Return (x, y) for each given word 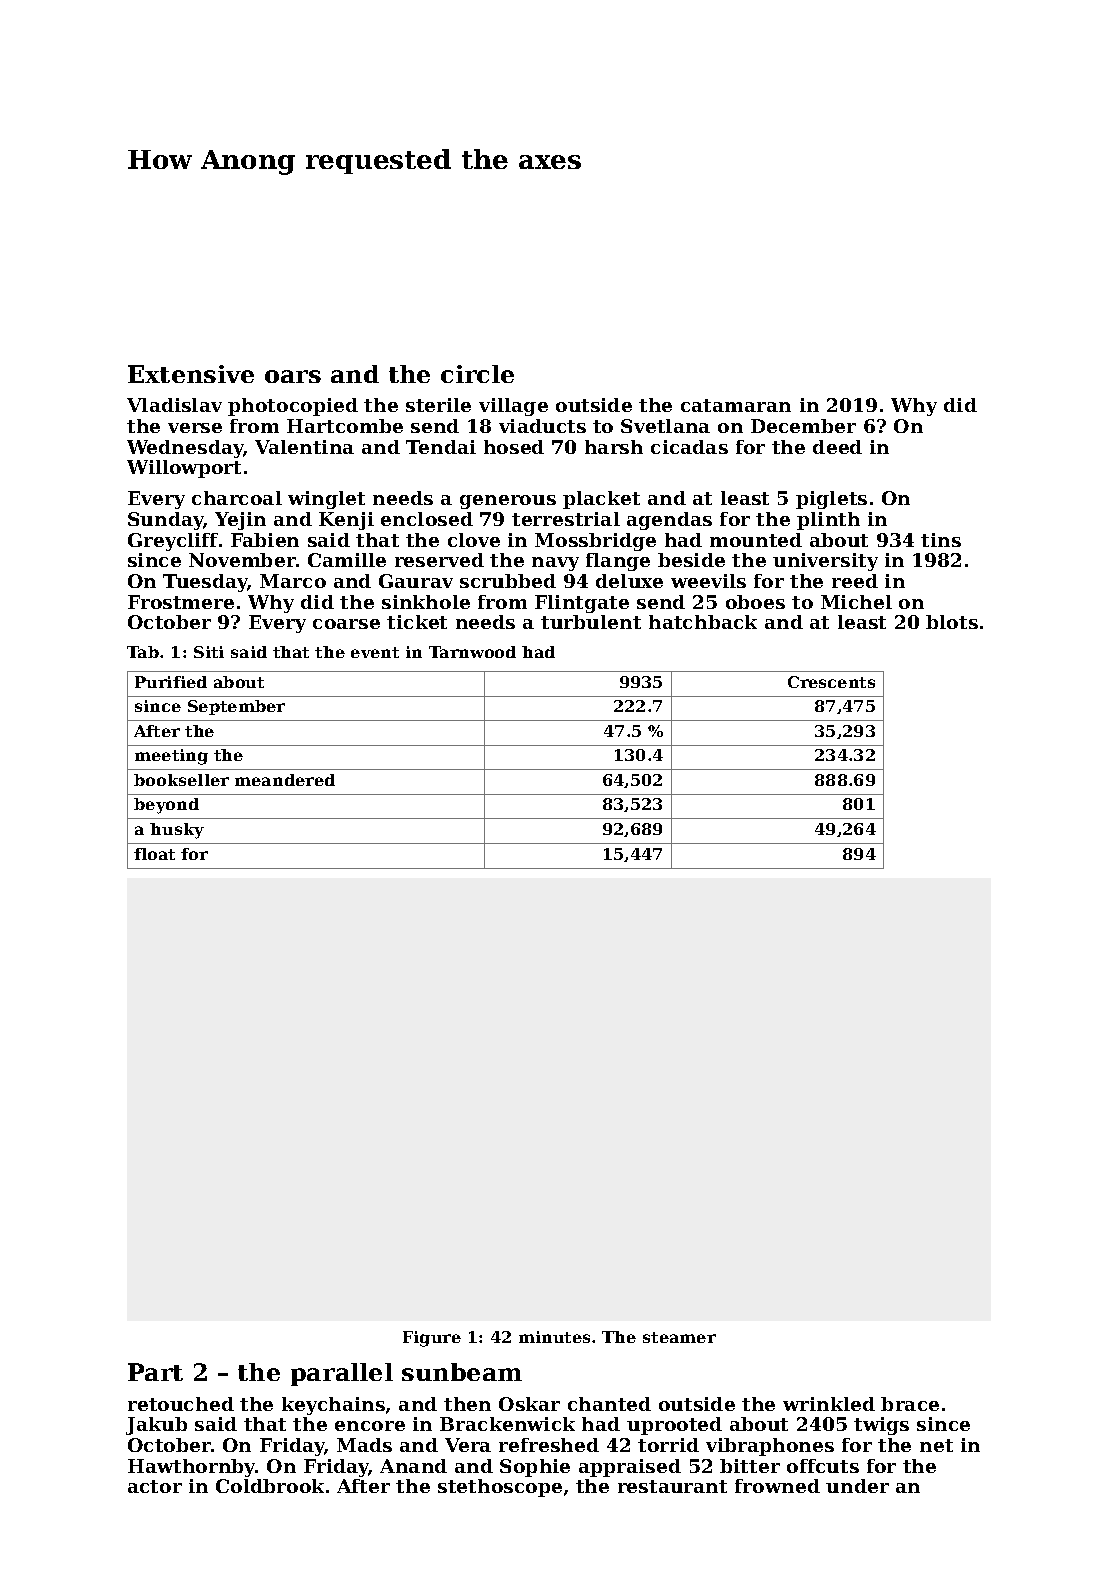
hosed (514, 447)
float (154, 854)
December (803, 426)
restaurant (672, 1486)
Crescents (831, 682)
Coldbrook (270, 1486)
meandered (285, 780)
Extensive (191, 374)
